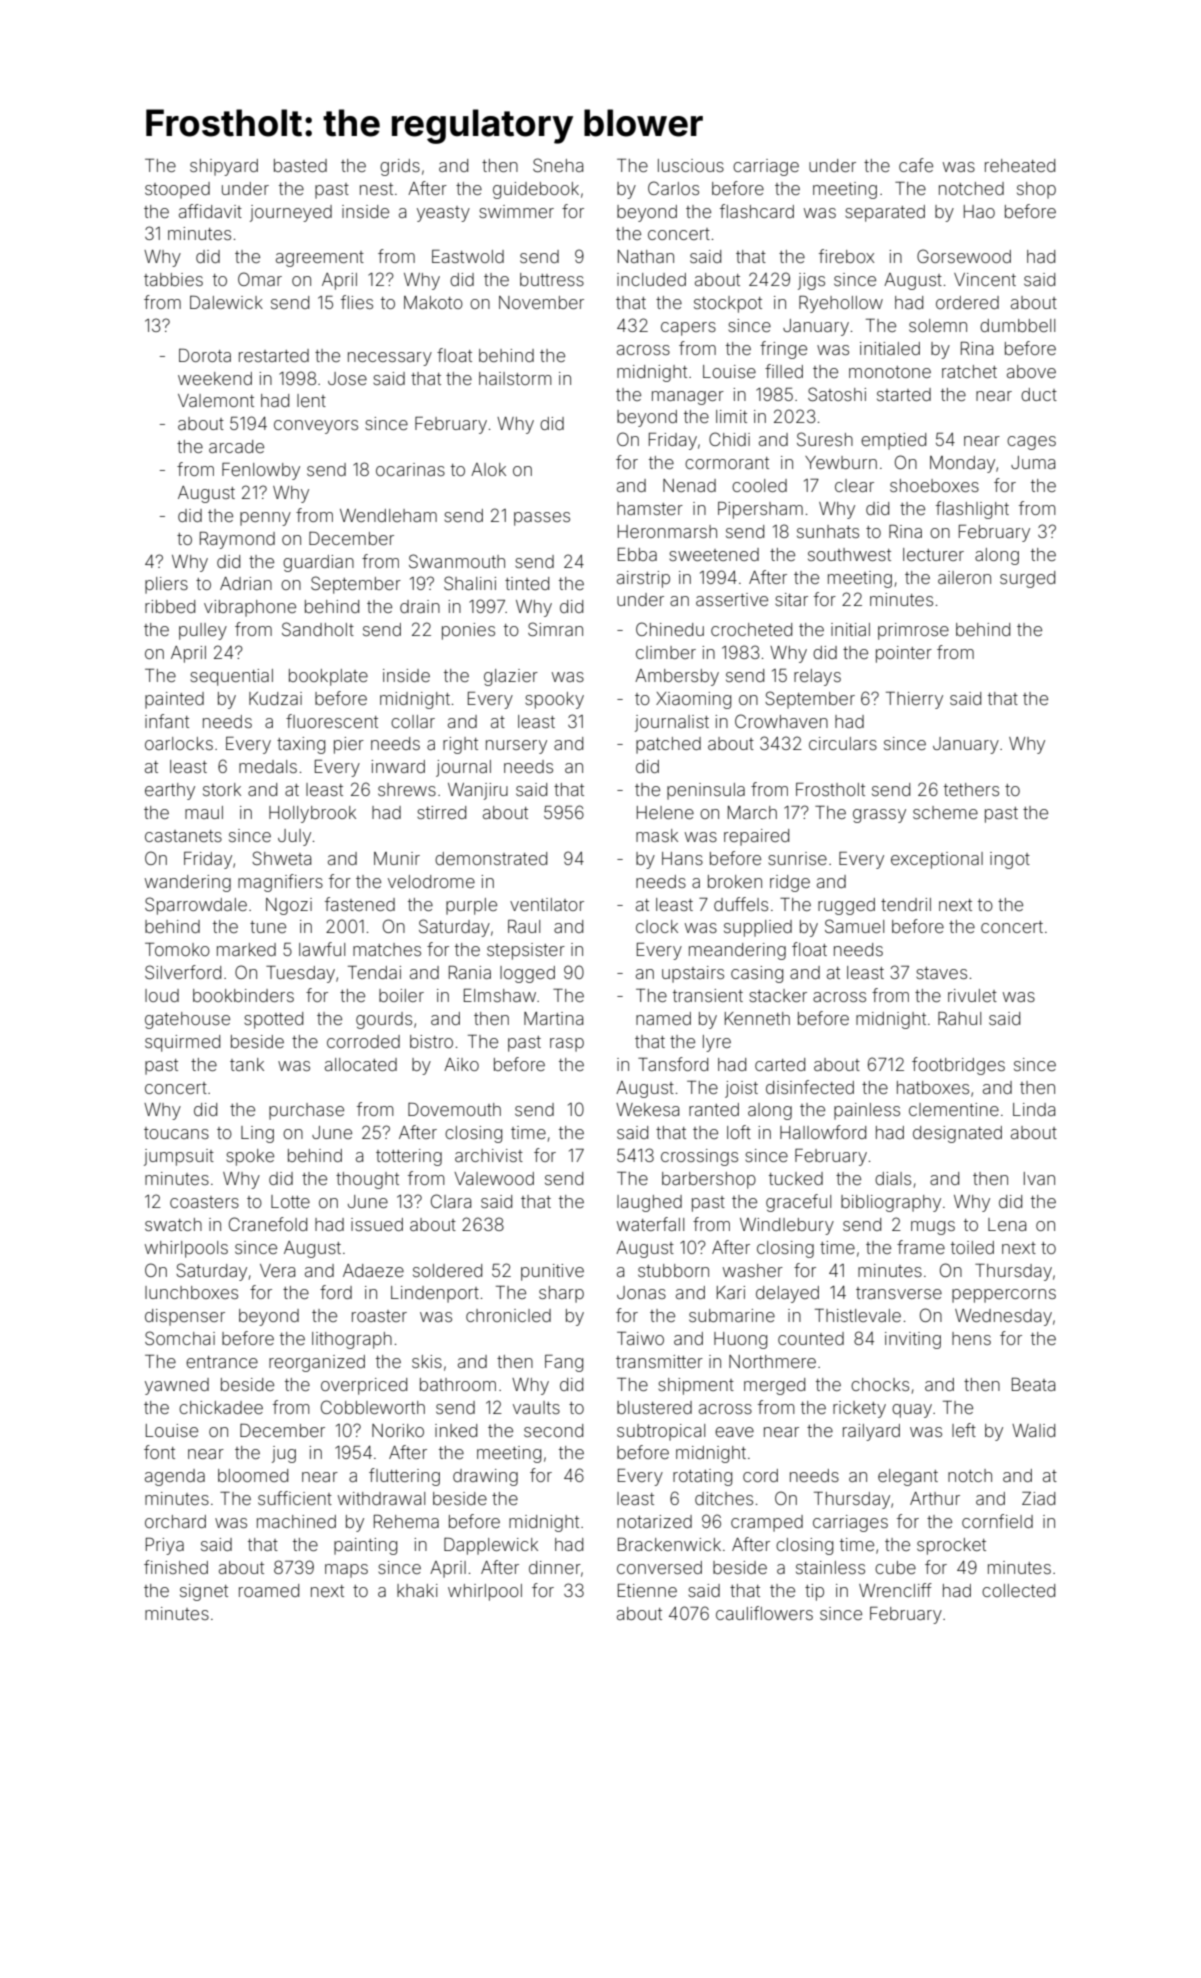 This document has height=1978, width=1201. Describe the element at coordinates (846, 906) in the document. I see `rugged` at that location.
